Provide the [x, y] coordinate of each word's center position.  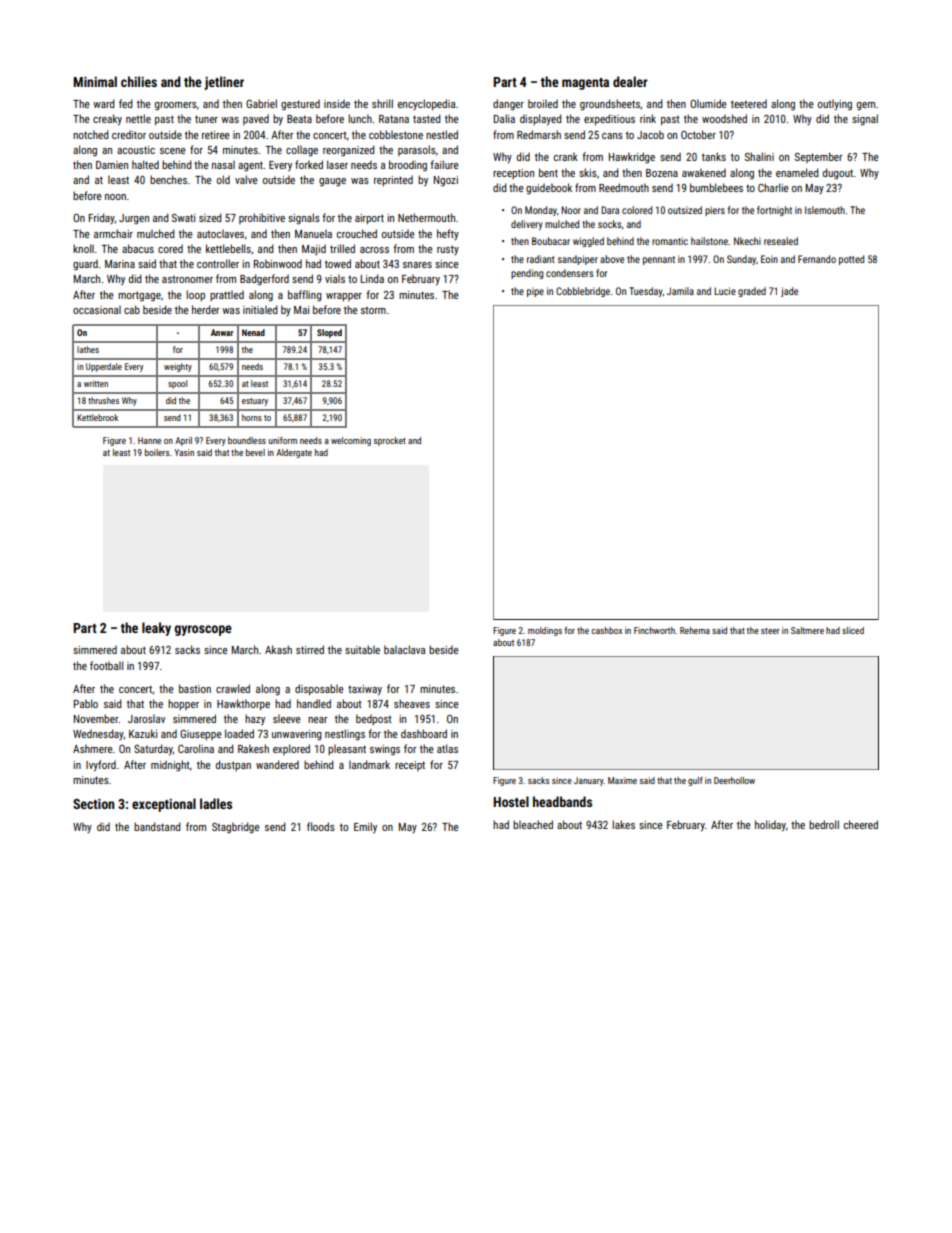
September [818, 157]
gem [866, 106]
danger [508, 105]
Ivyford [101, 765]
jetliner [224, 83]
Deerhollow [734, 780]
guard [85, 265]
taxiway [365, 690]
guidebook [549, 189]
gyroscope [203, 630]
